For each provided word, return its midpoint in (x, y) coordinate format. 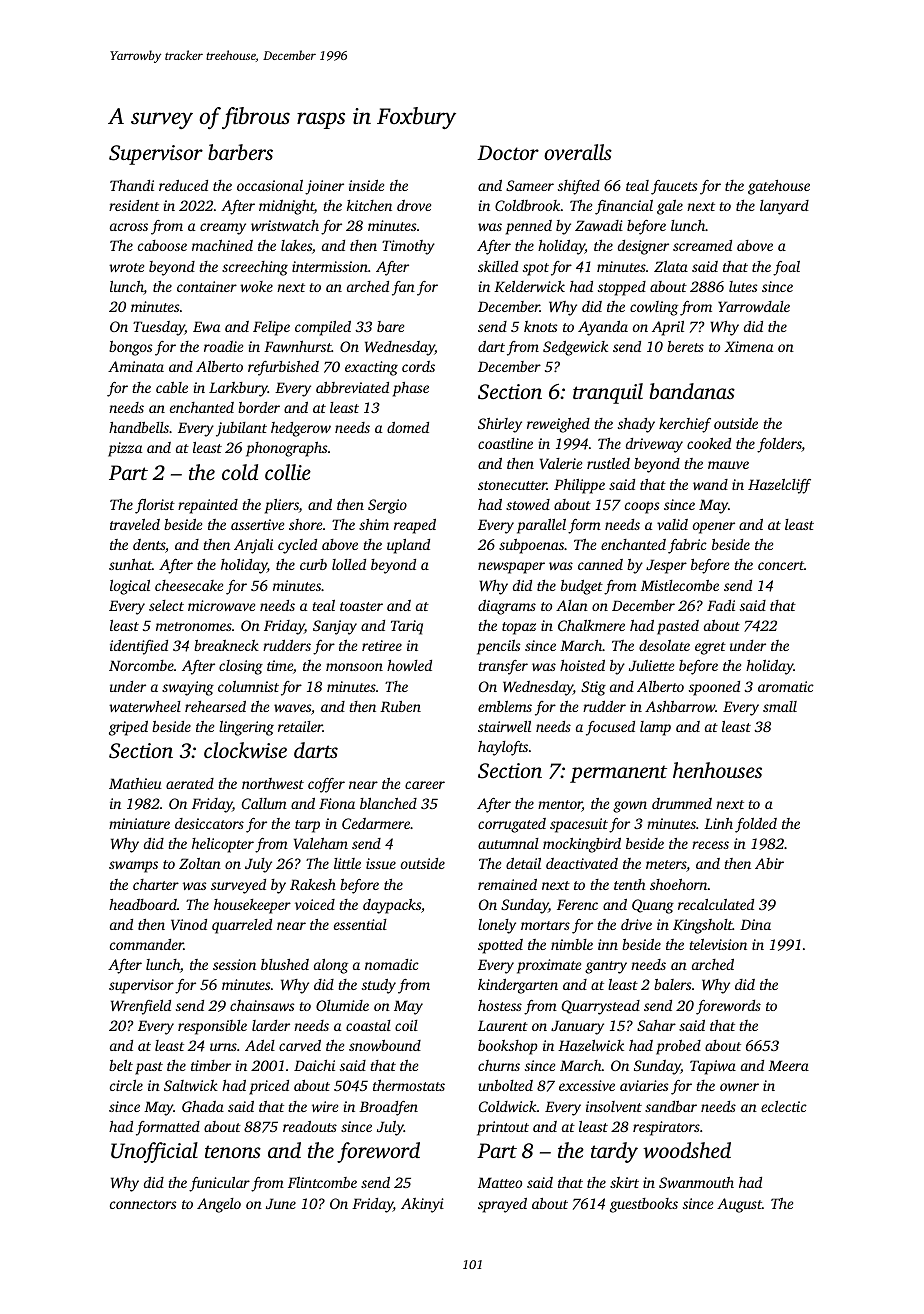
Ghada (203, 1106)
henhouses (717, 770)
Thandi (132, 185)
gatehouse (779, 187)
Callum (264, 803)
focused (610, 728)
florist (155, 506)
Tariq (407, 627)
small (780, 706)
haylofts (503, 748)
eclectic (784, 1106)
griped (128, 728)
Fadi (721, 605)
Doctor (508, 152)
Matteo (500, 1182)
